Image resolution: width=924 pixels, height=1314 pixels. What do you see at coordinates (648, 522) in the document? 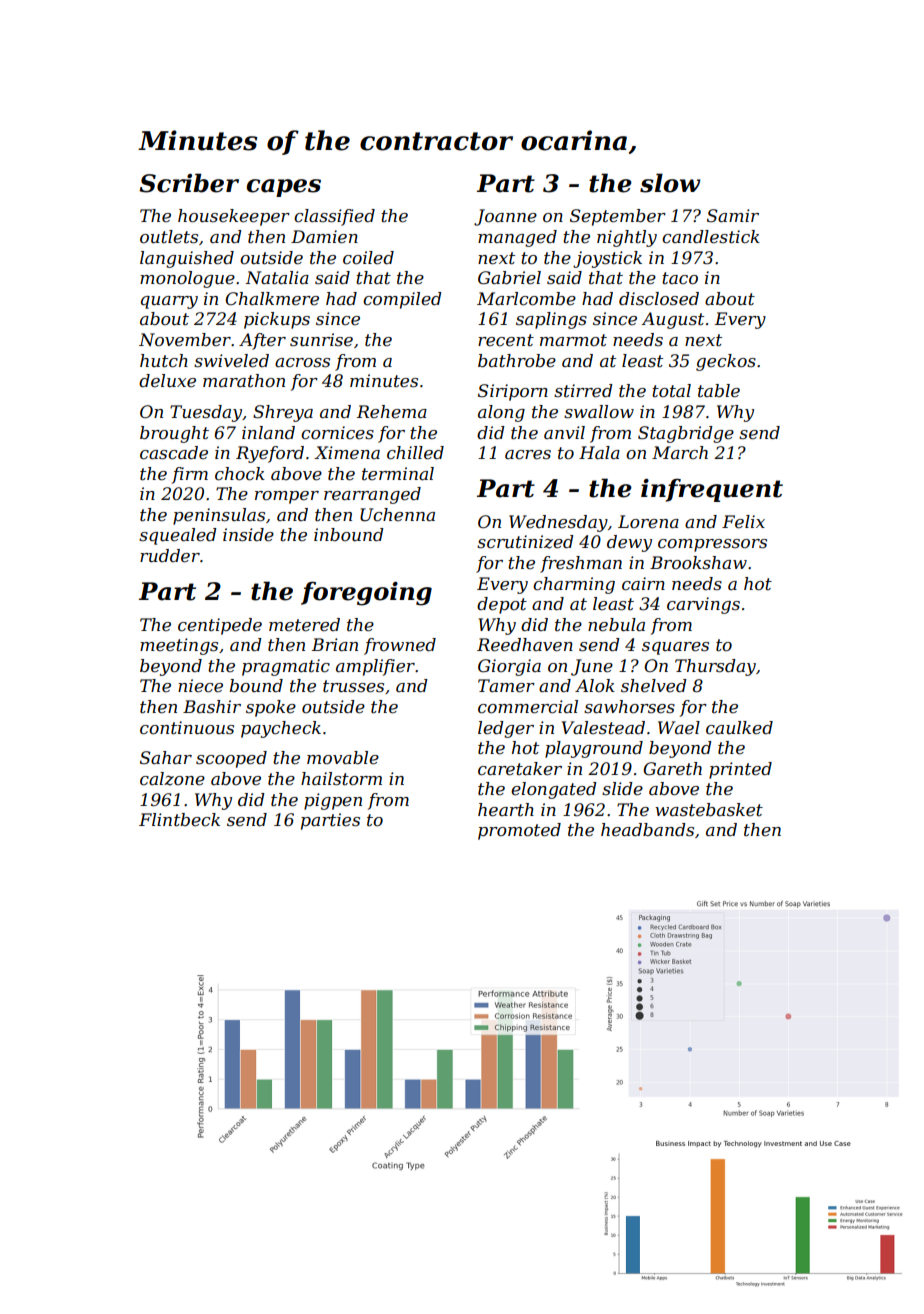
I see `Lorena` at bounding box center [648, 522].
